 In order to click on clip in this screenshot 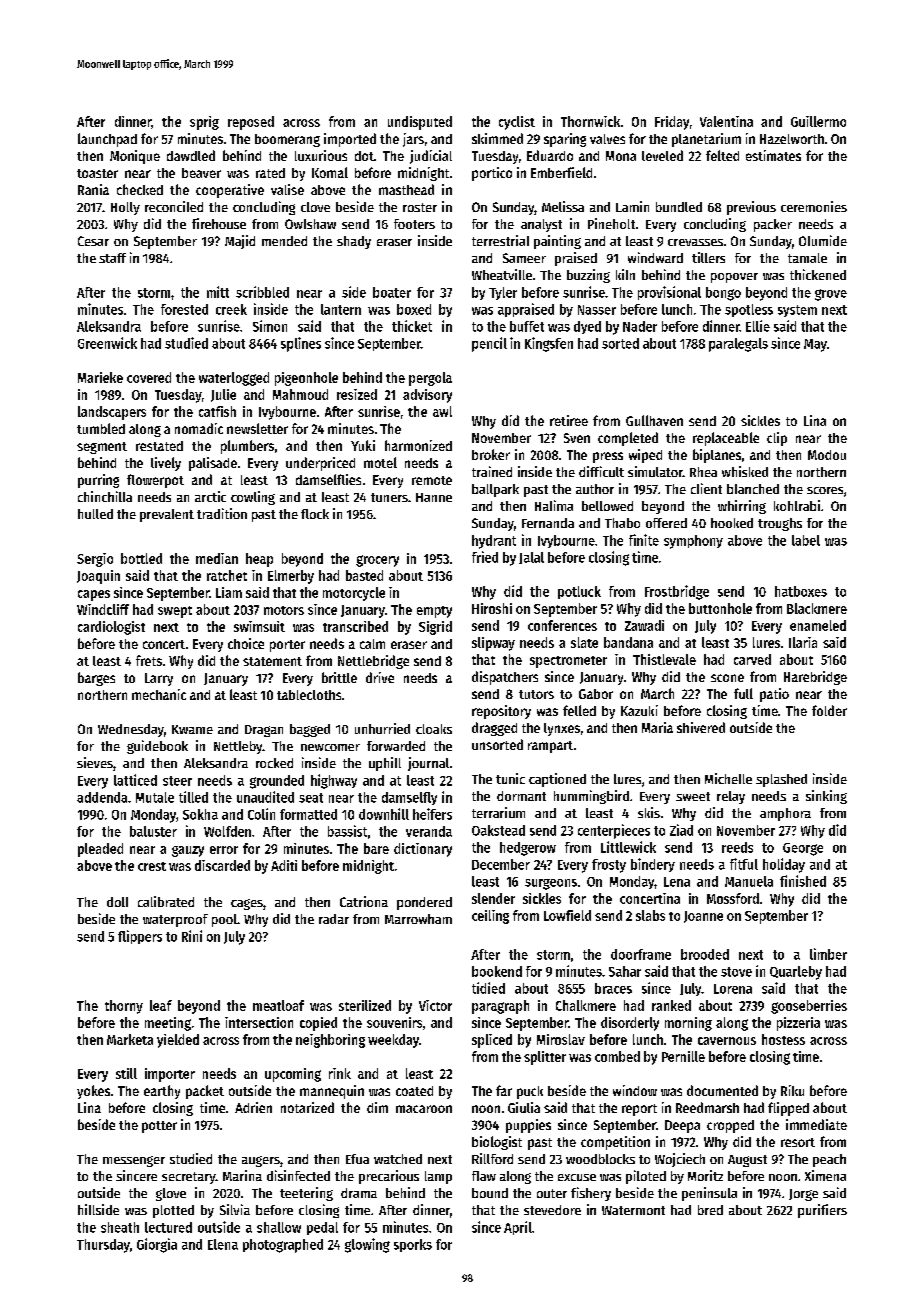, I will do `click(777, 439)`.
